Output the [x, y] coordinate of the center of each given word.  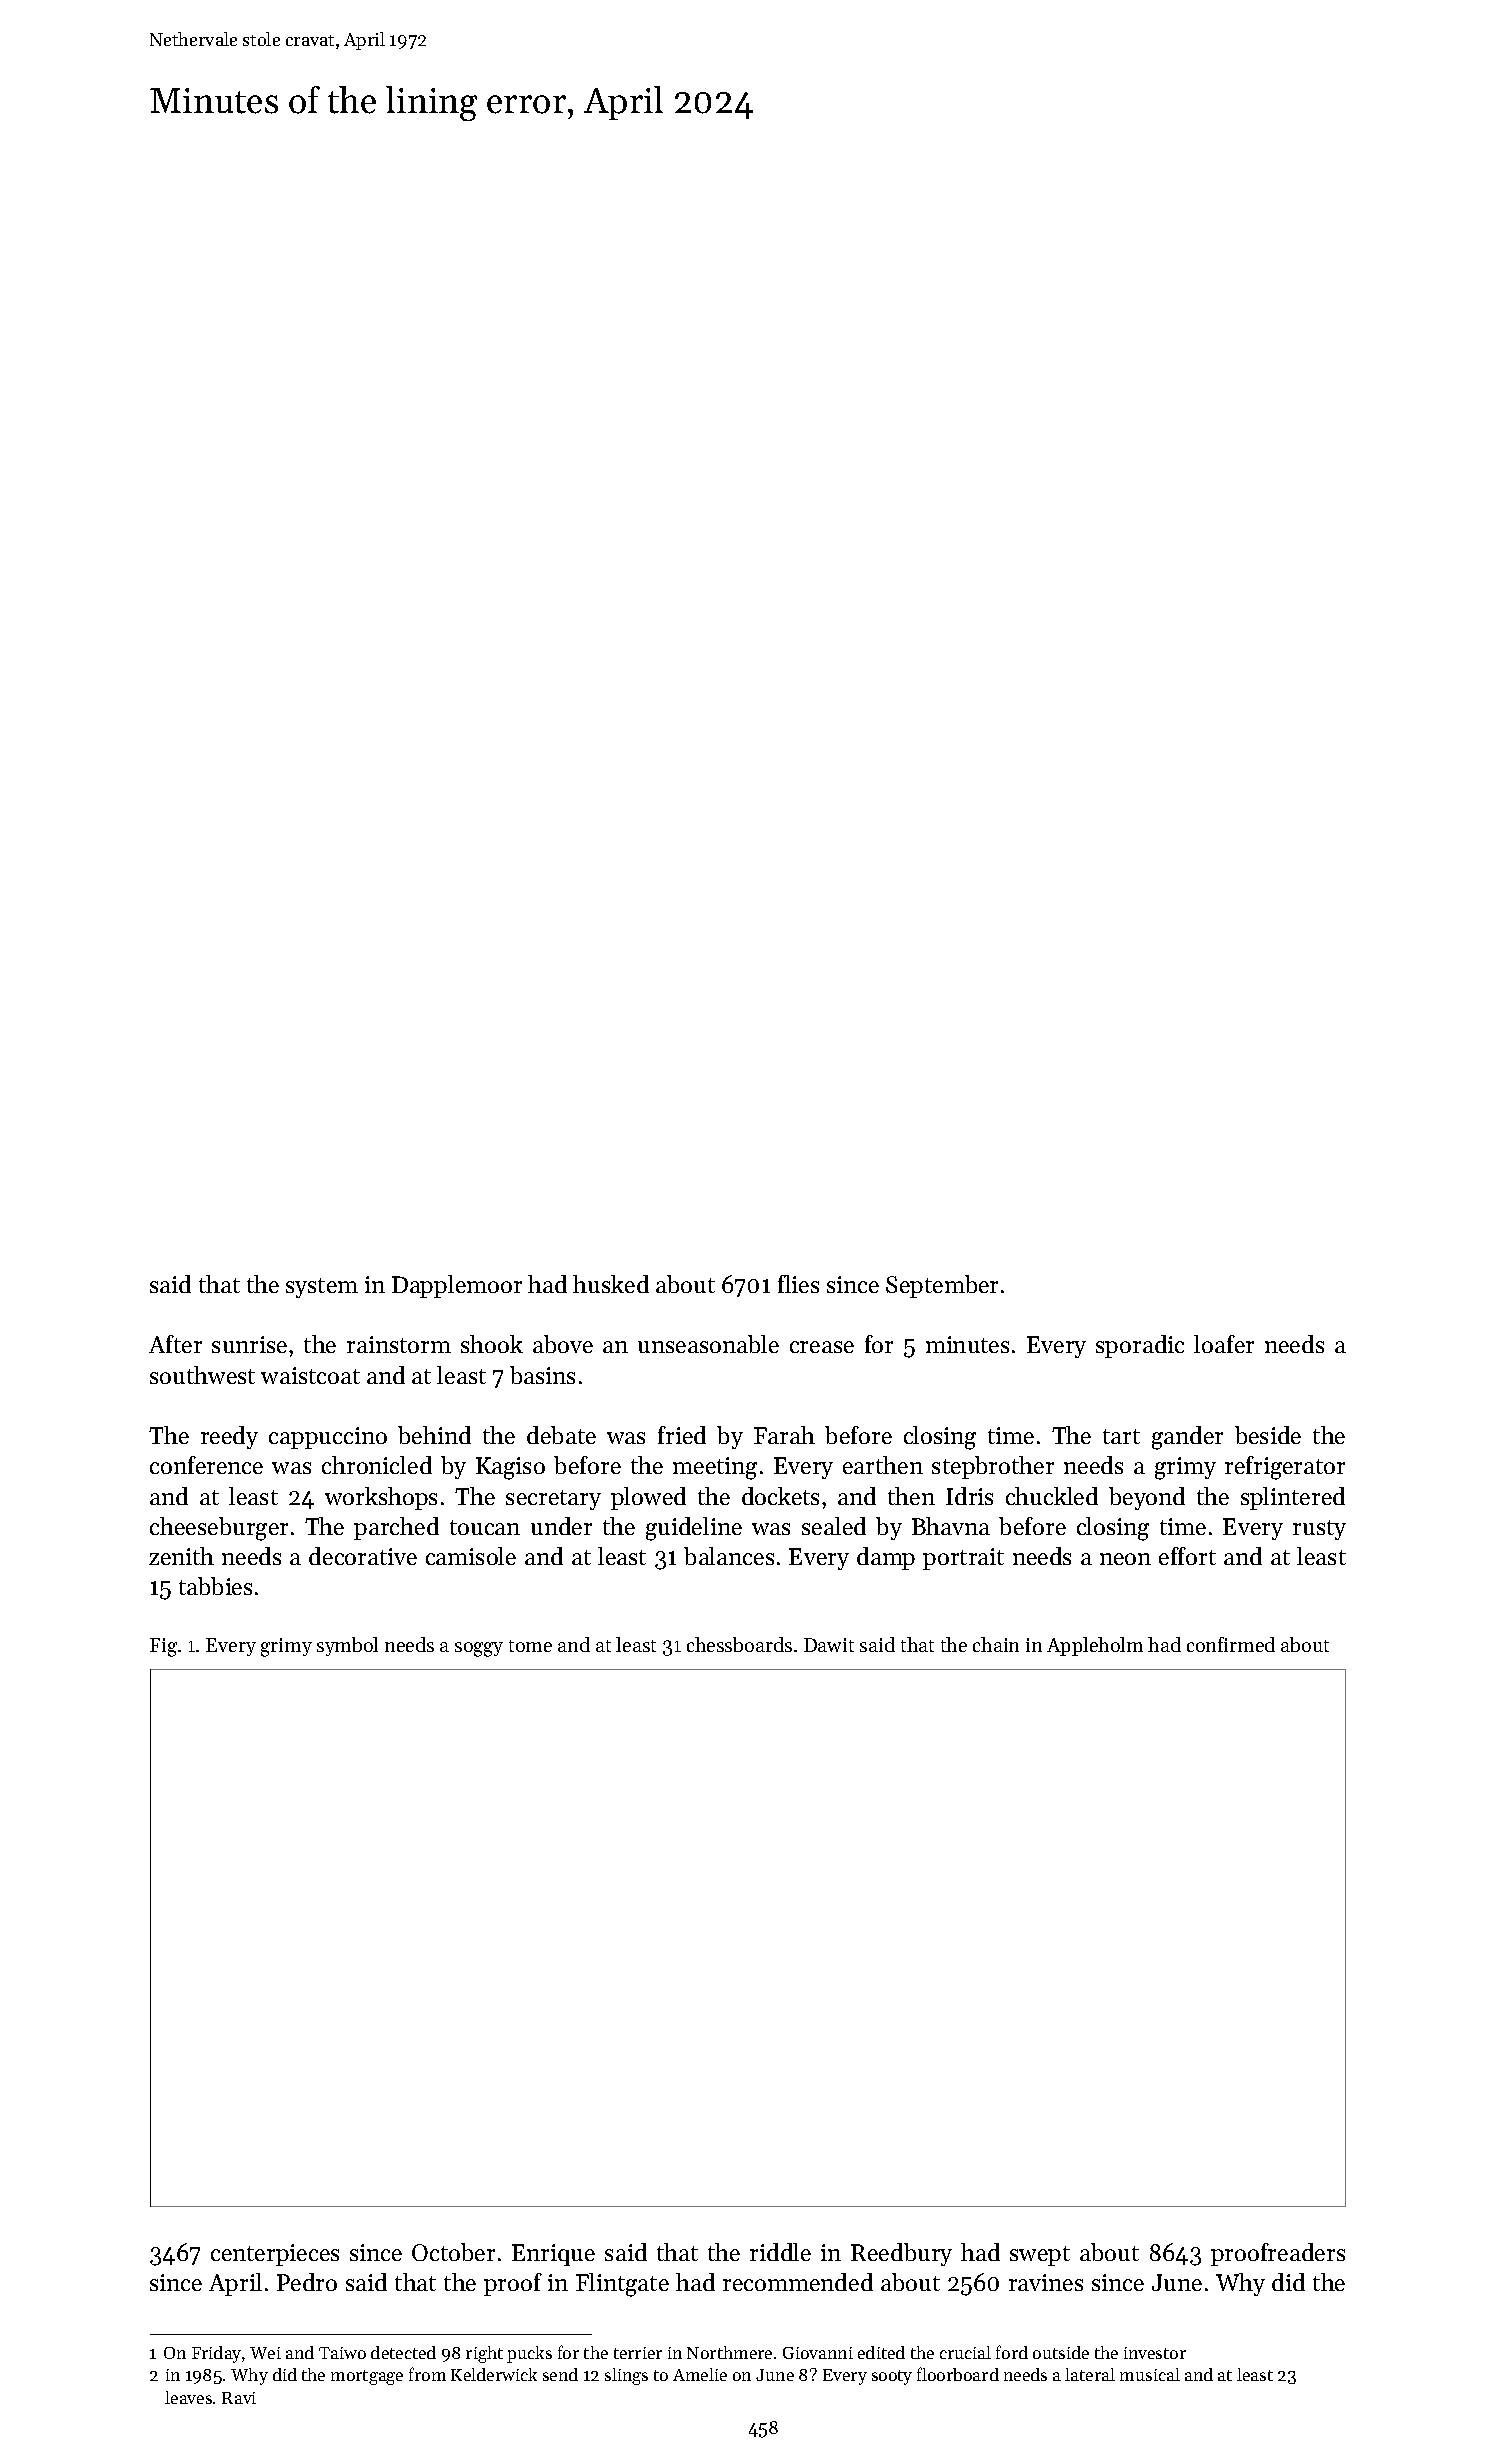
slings [626, 2376]
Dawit [829, 1645]
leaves [188, 2397]
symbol [347, 1646]
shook [492, 1344]
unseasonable [708, 1344]
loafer [1224, 1344]
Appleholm [1095, 1646]
